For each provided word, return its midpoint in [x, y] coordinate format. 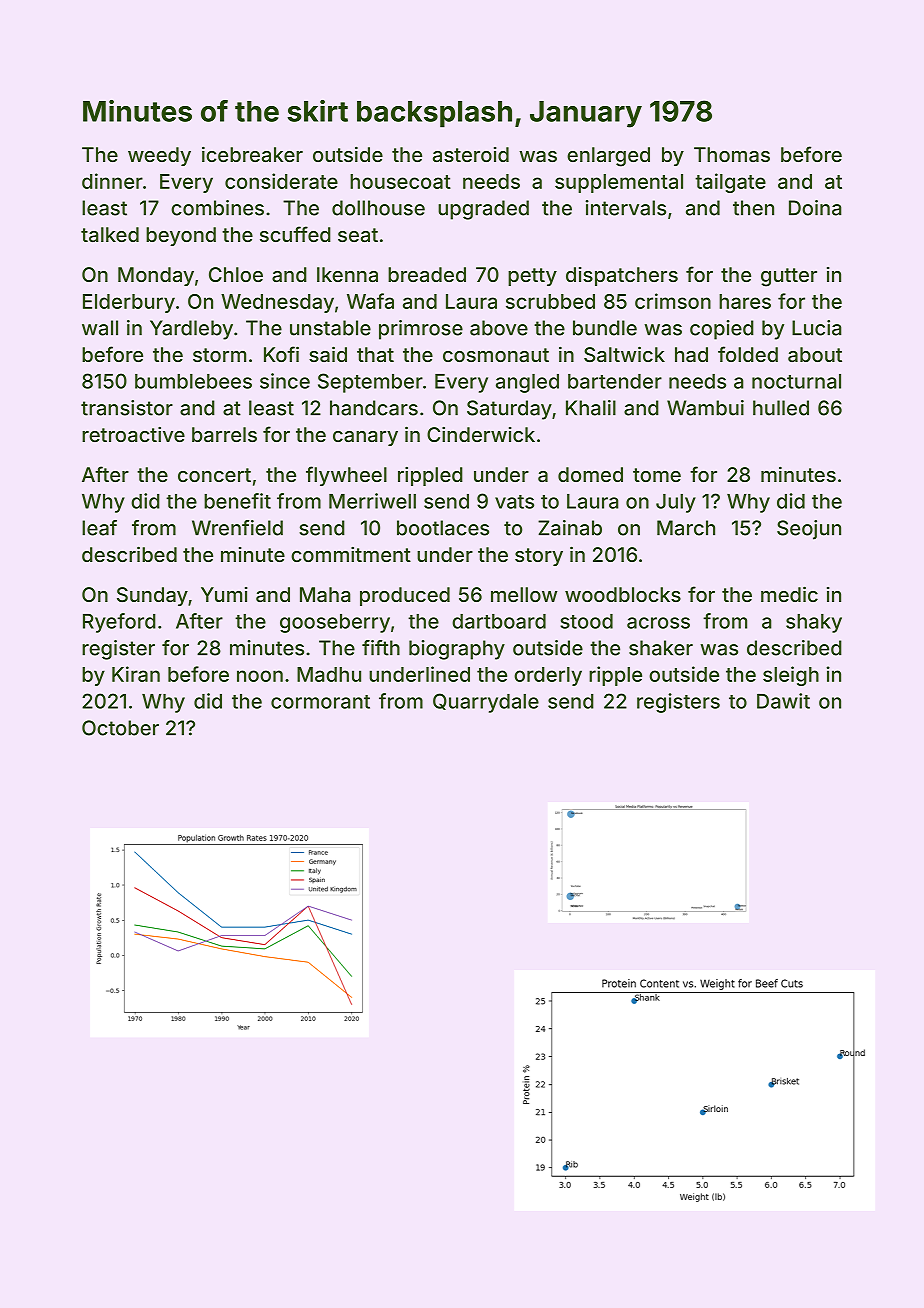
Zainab [570, 528]
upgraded [483, 210]
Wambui [705, 408]
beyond [181, 236]
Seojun [809, 530]
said [328, 354]
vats [514, 502]
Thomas [732, 154]
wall [100, 328]
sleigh [791, 676]
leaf [99, 528]
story [539, 557]
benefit [237, 501]
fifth [381, 648]
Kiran [136, 674]
